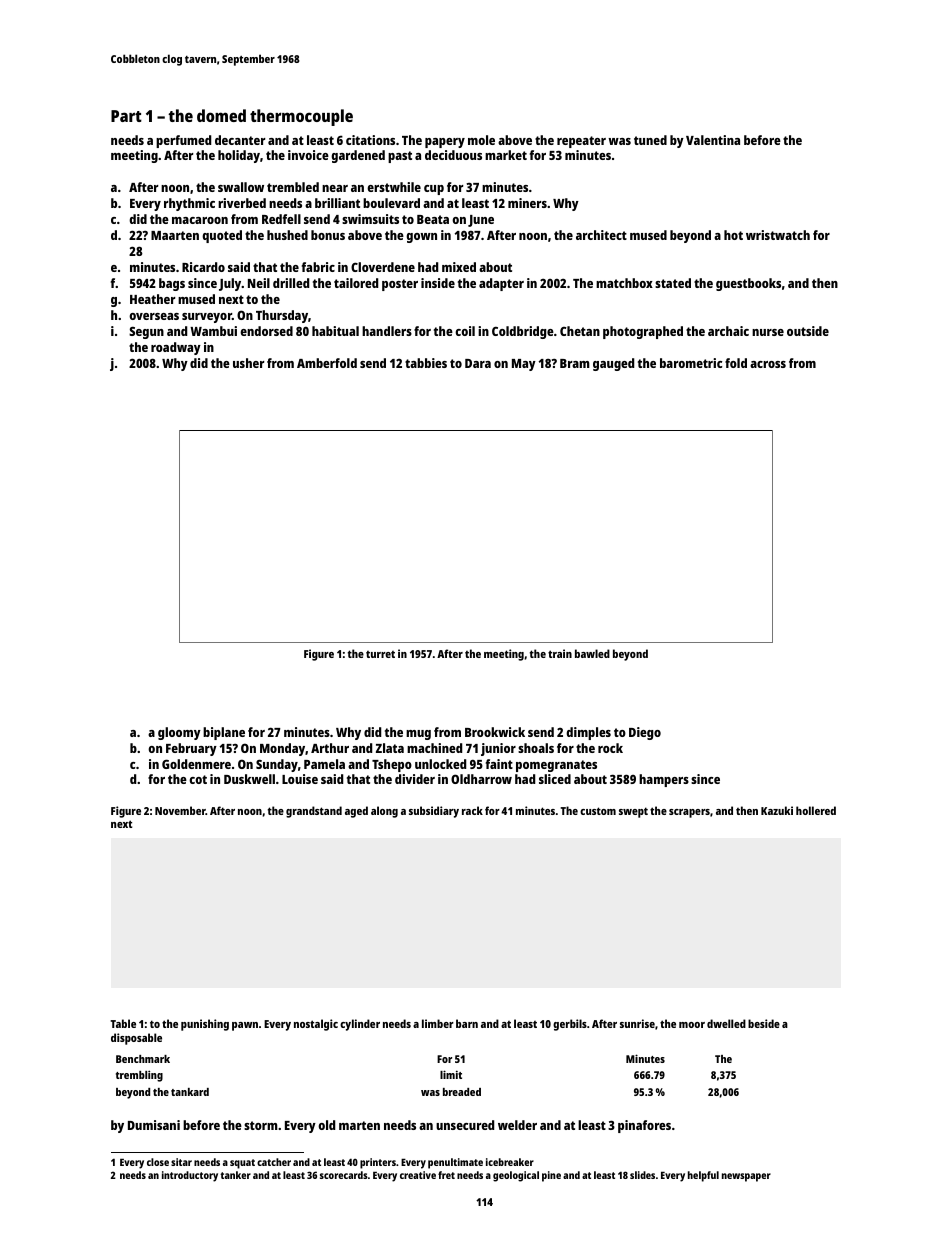 This document has width=952, height=1233. I want to click on moor, so click(692, 1025).
